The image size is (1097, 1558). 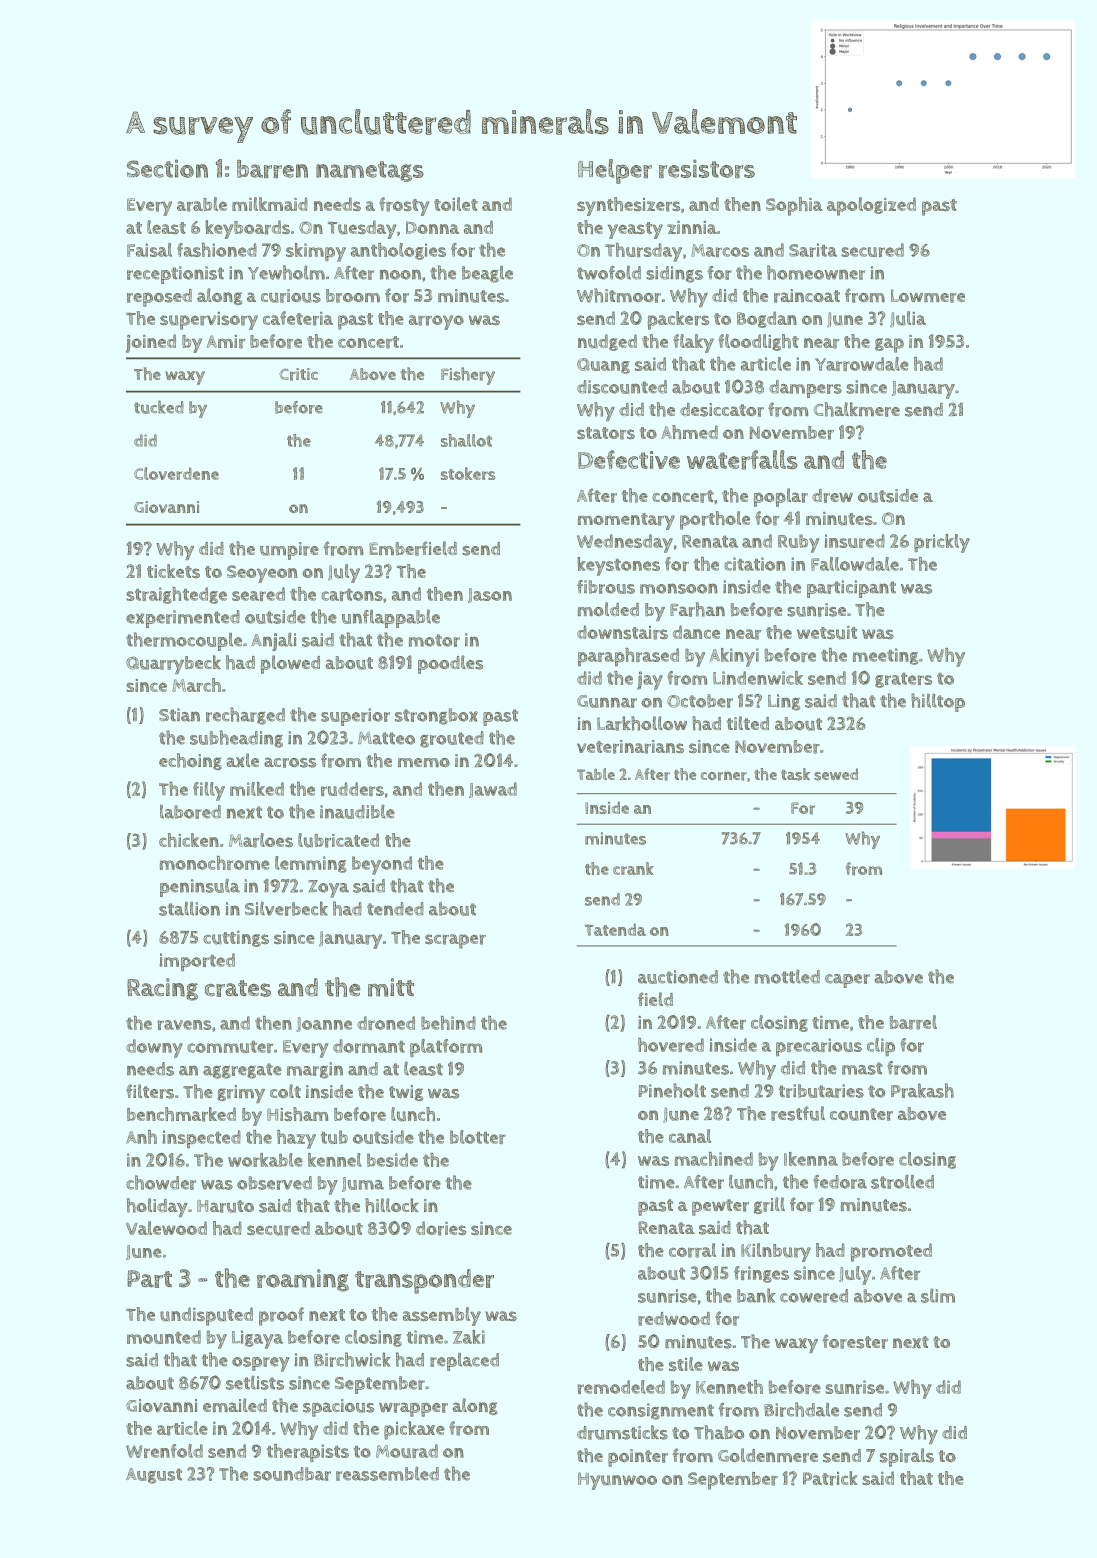 What do you see at coordinates (692, 1250) in the screenshot?
I see `corral` at bounding box center [692, 1250].
